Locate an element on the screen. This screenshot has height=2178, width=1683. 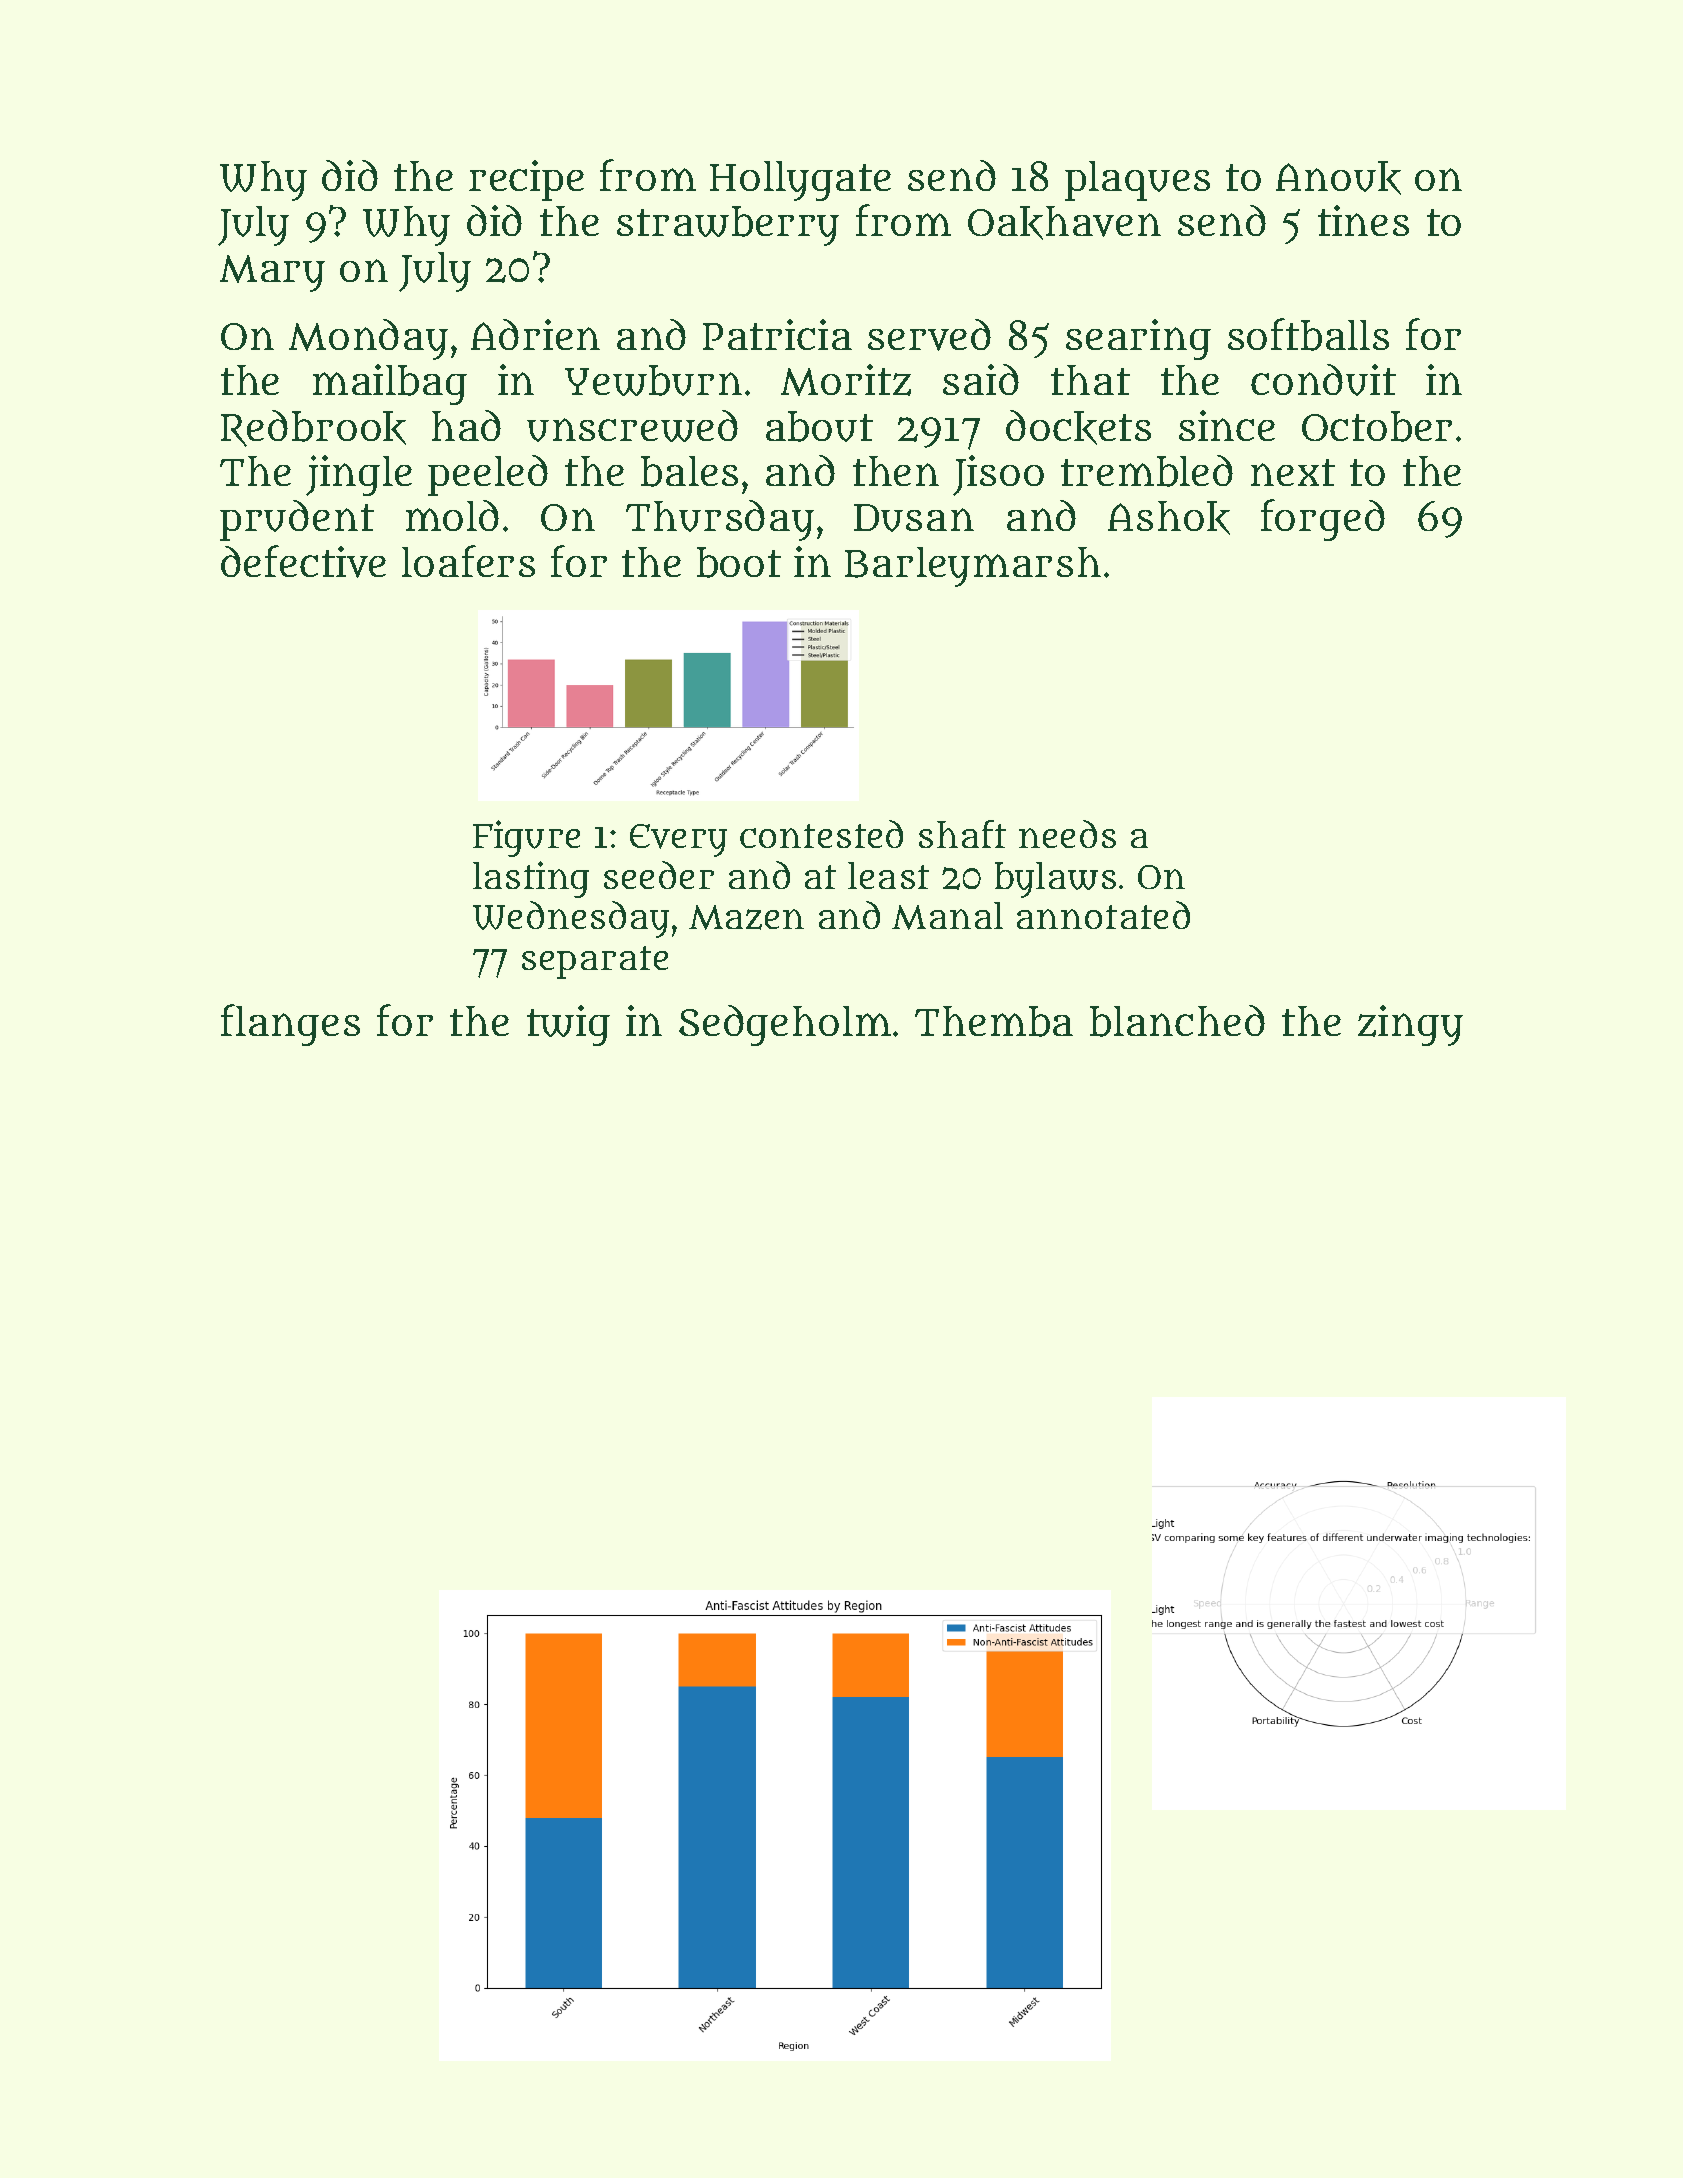
Anouk is located at coordinates (1338, 178).
